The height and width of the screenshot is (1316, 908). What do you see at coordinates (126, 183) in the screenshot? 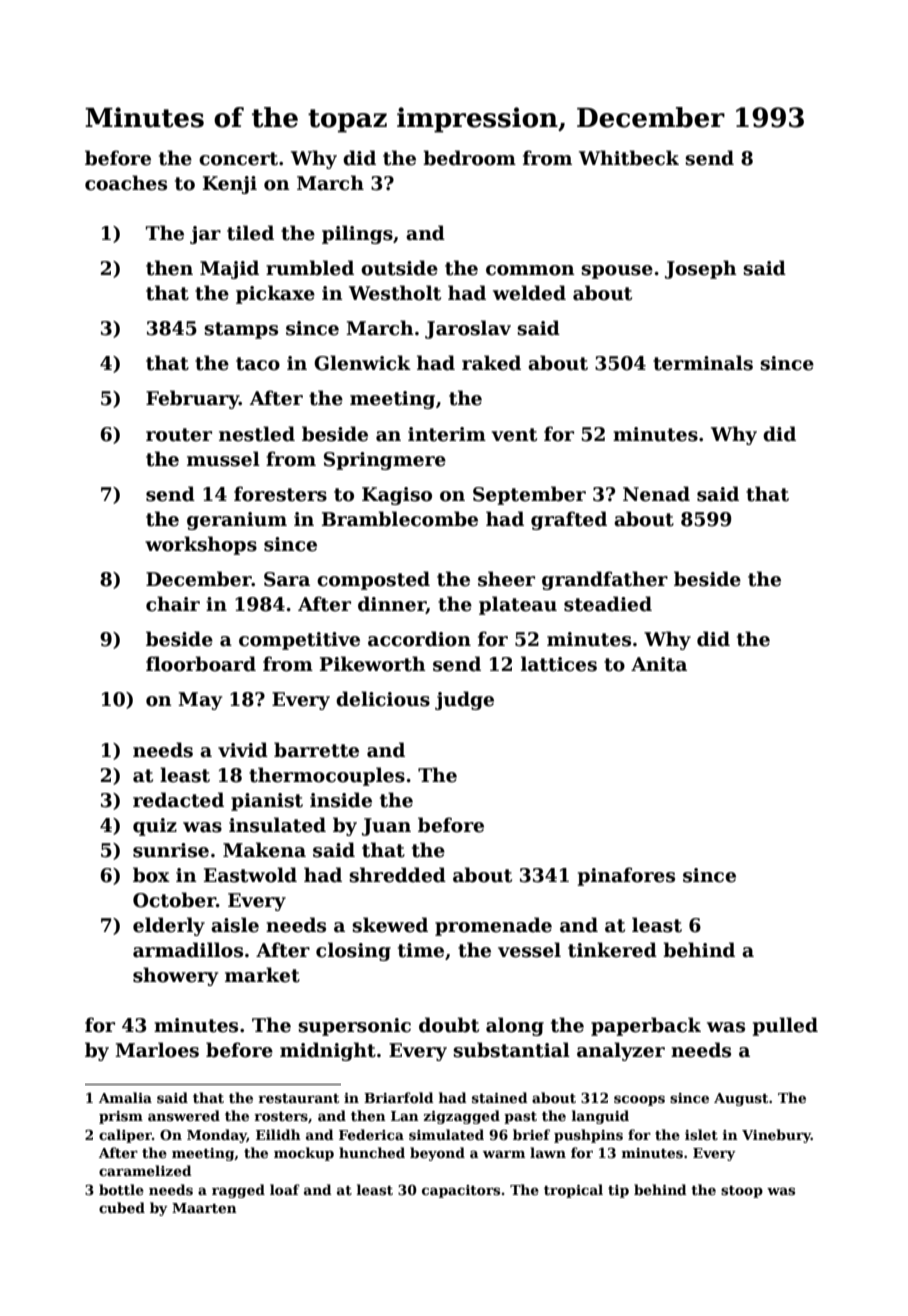
I see `coaches` at bounding box center [126, 183].
